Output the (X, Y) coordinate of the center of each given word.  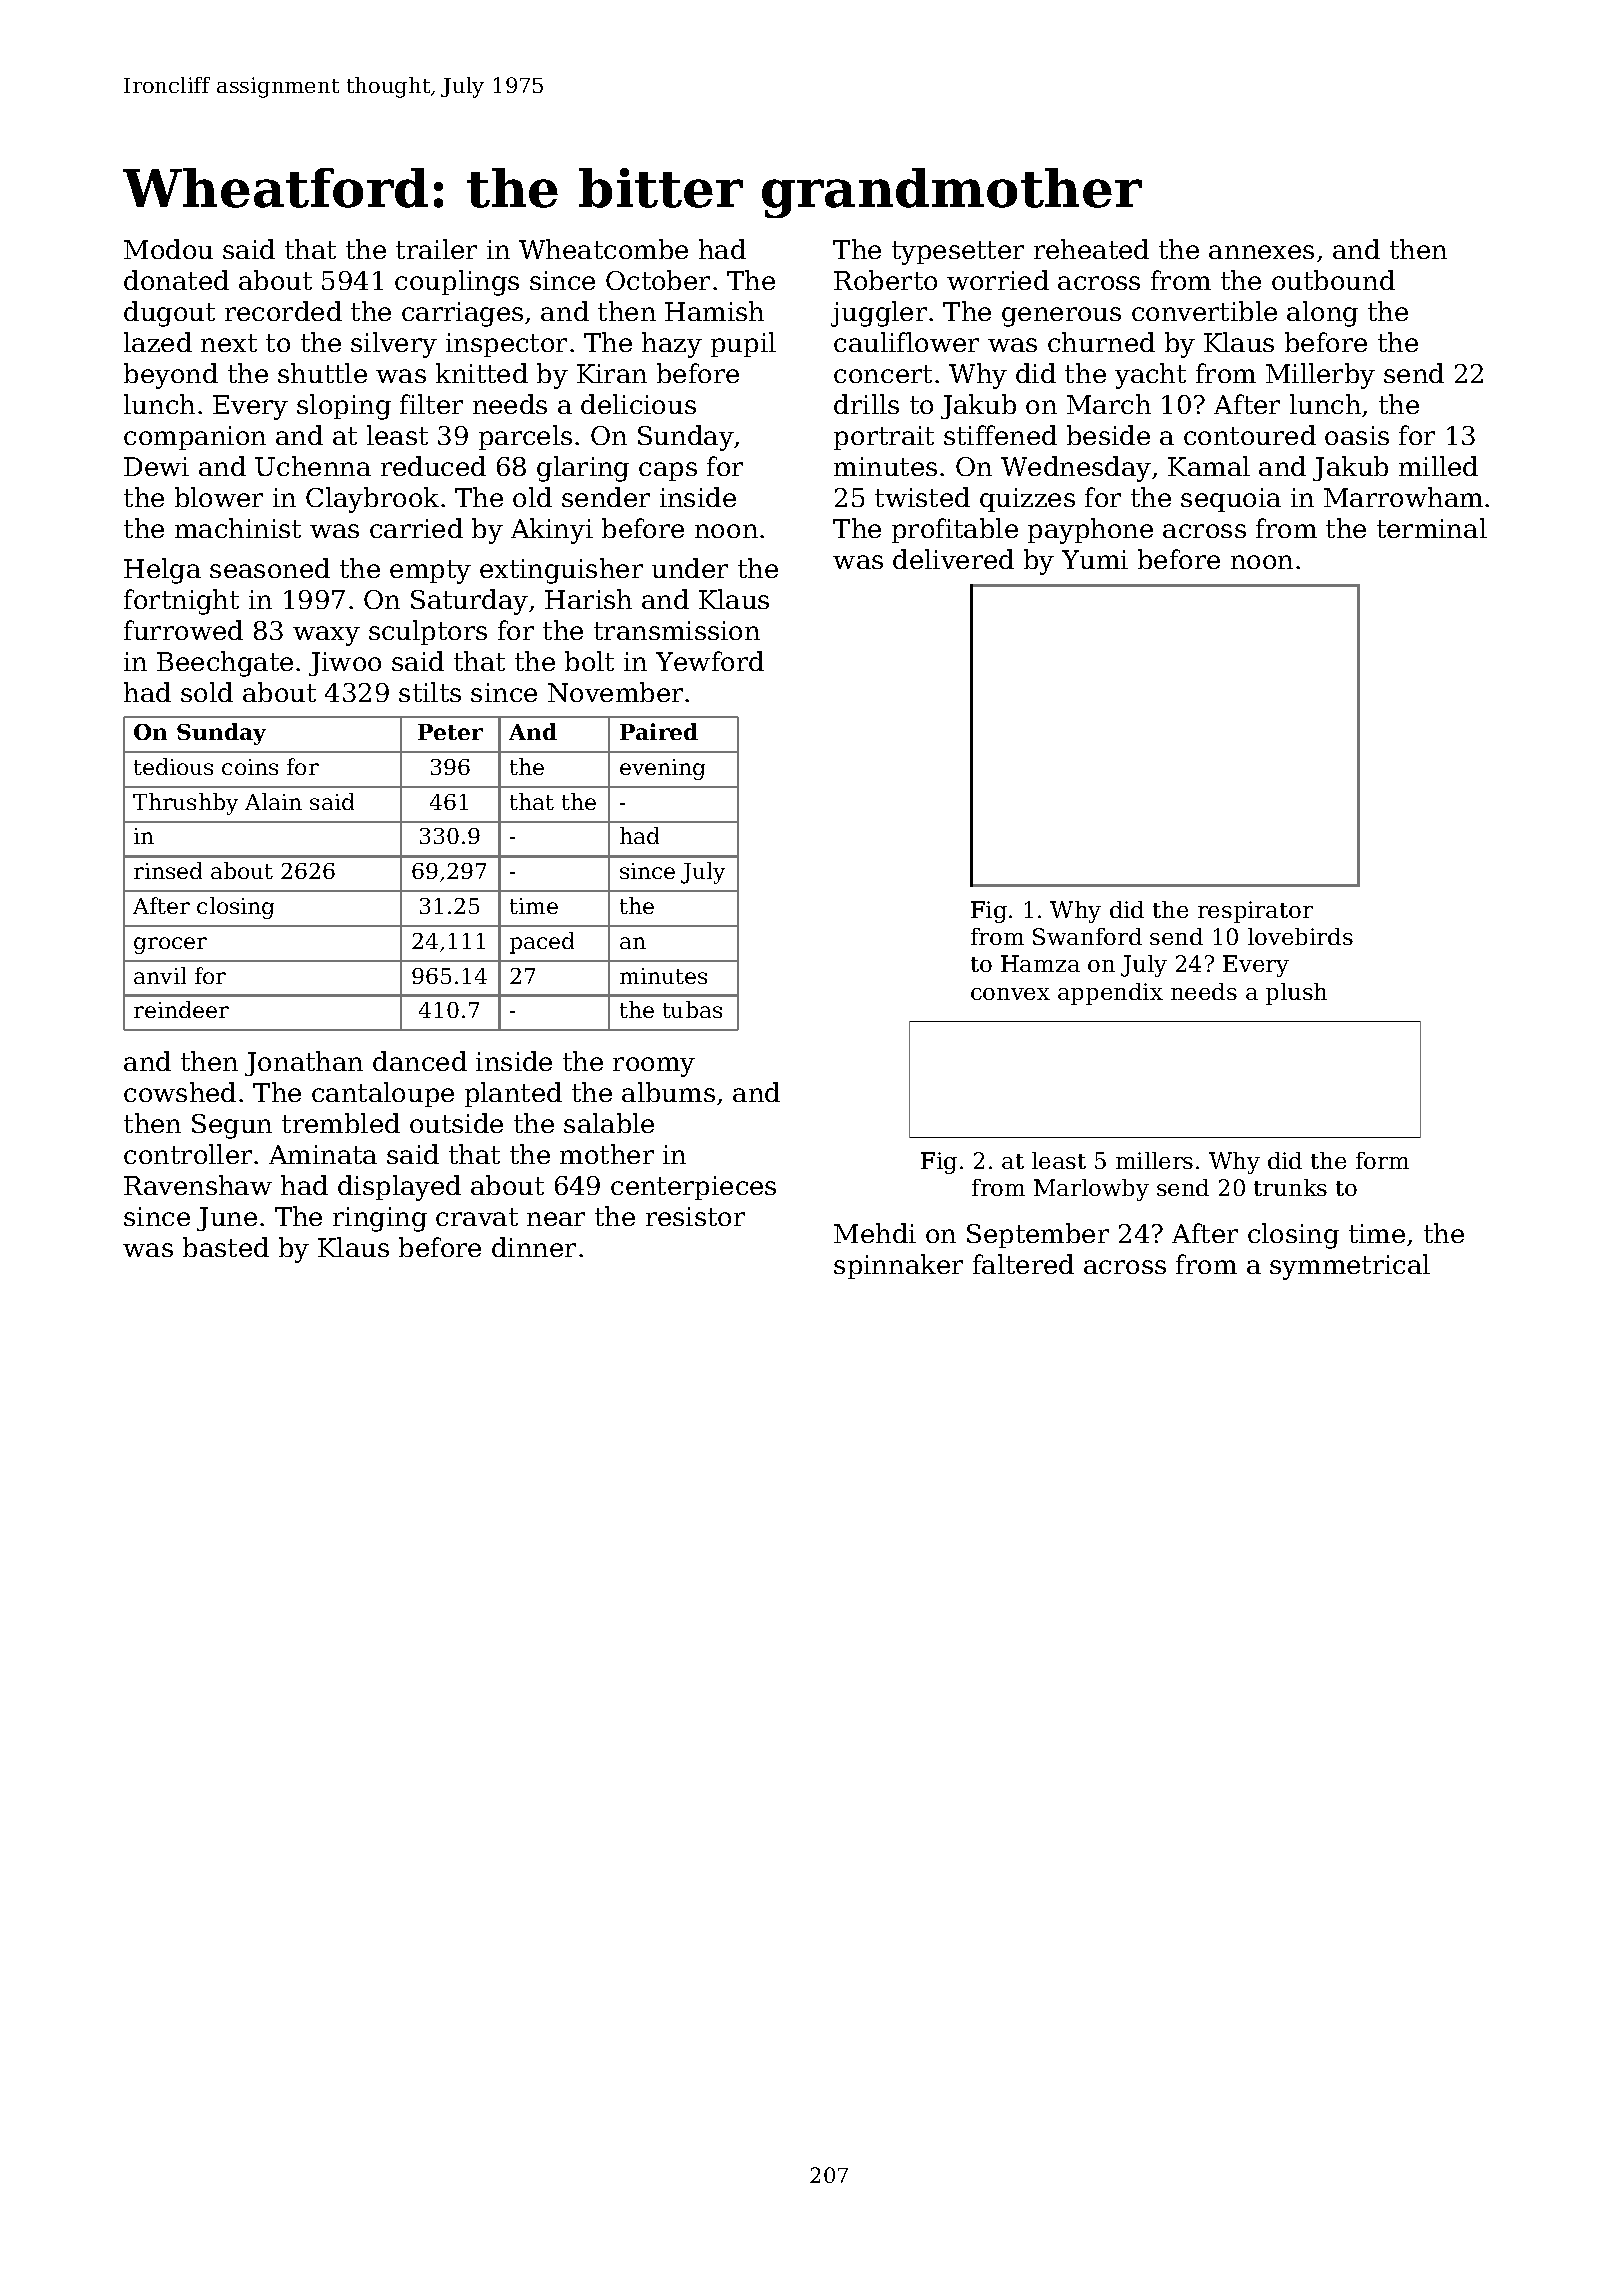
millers (1154, 1160)
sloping (344, 407)
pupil (743, 344)
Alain (273, 801)
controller (188, 1154)
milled (1438, 466)
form (1382, 1160)
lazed (158, 342)
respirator (1255, 912)
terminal (1432, 528)
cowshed (180, 1092)
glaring (583, 469)
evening (662, 769)
